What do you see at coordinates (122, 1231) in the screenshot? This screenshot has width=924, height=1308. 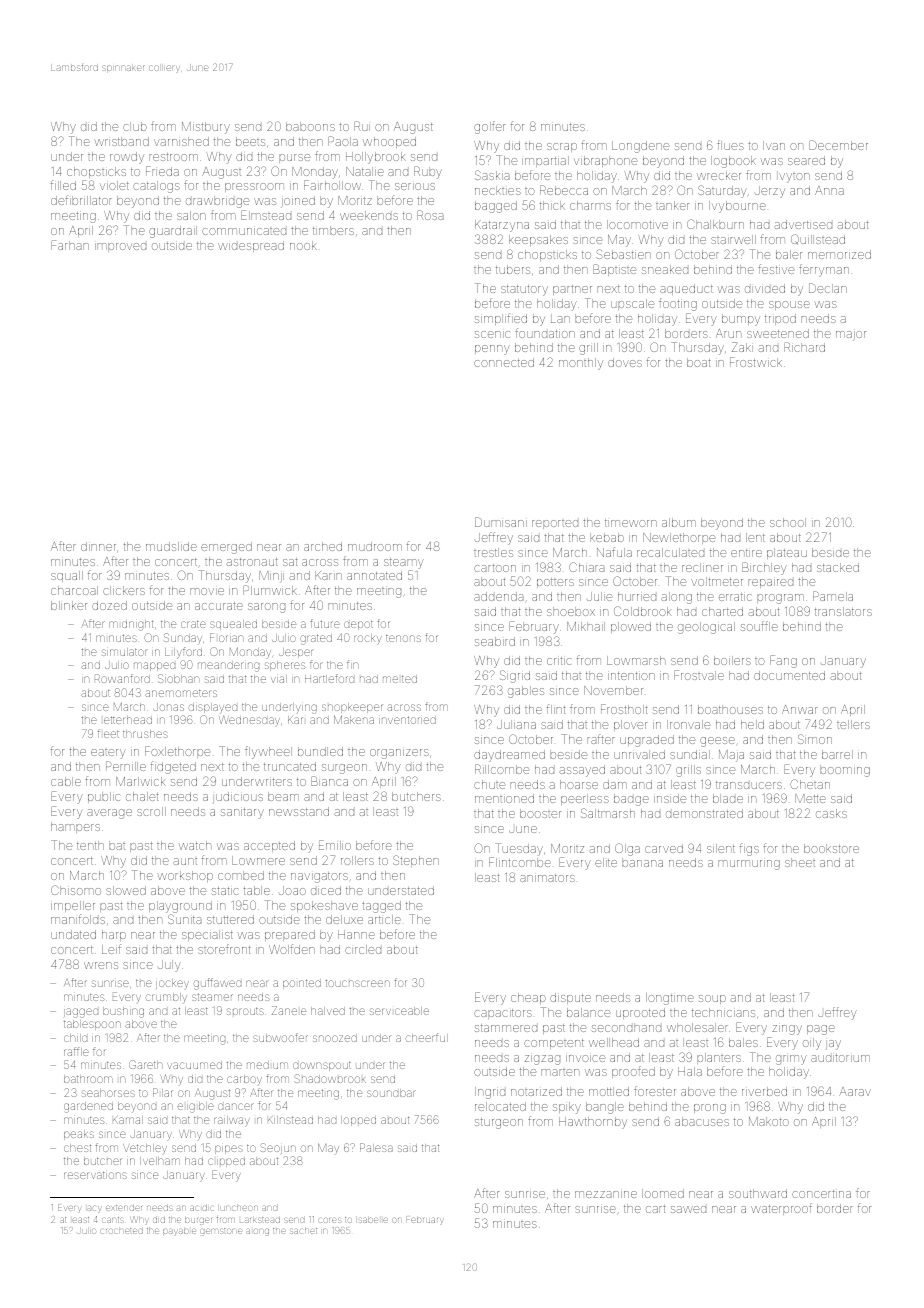 I see `crocheted` at bounding box center [122, 1231].
